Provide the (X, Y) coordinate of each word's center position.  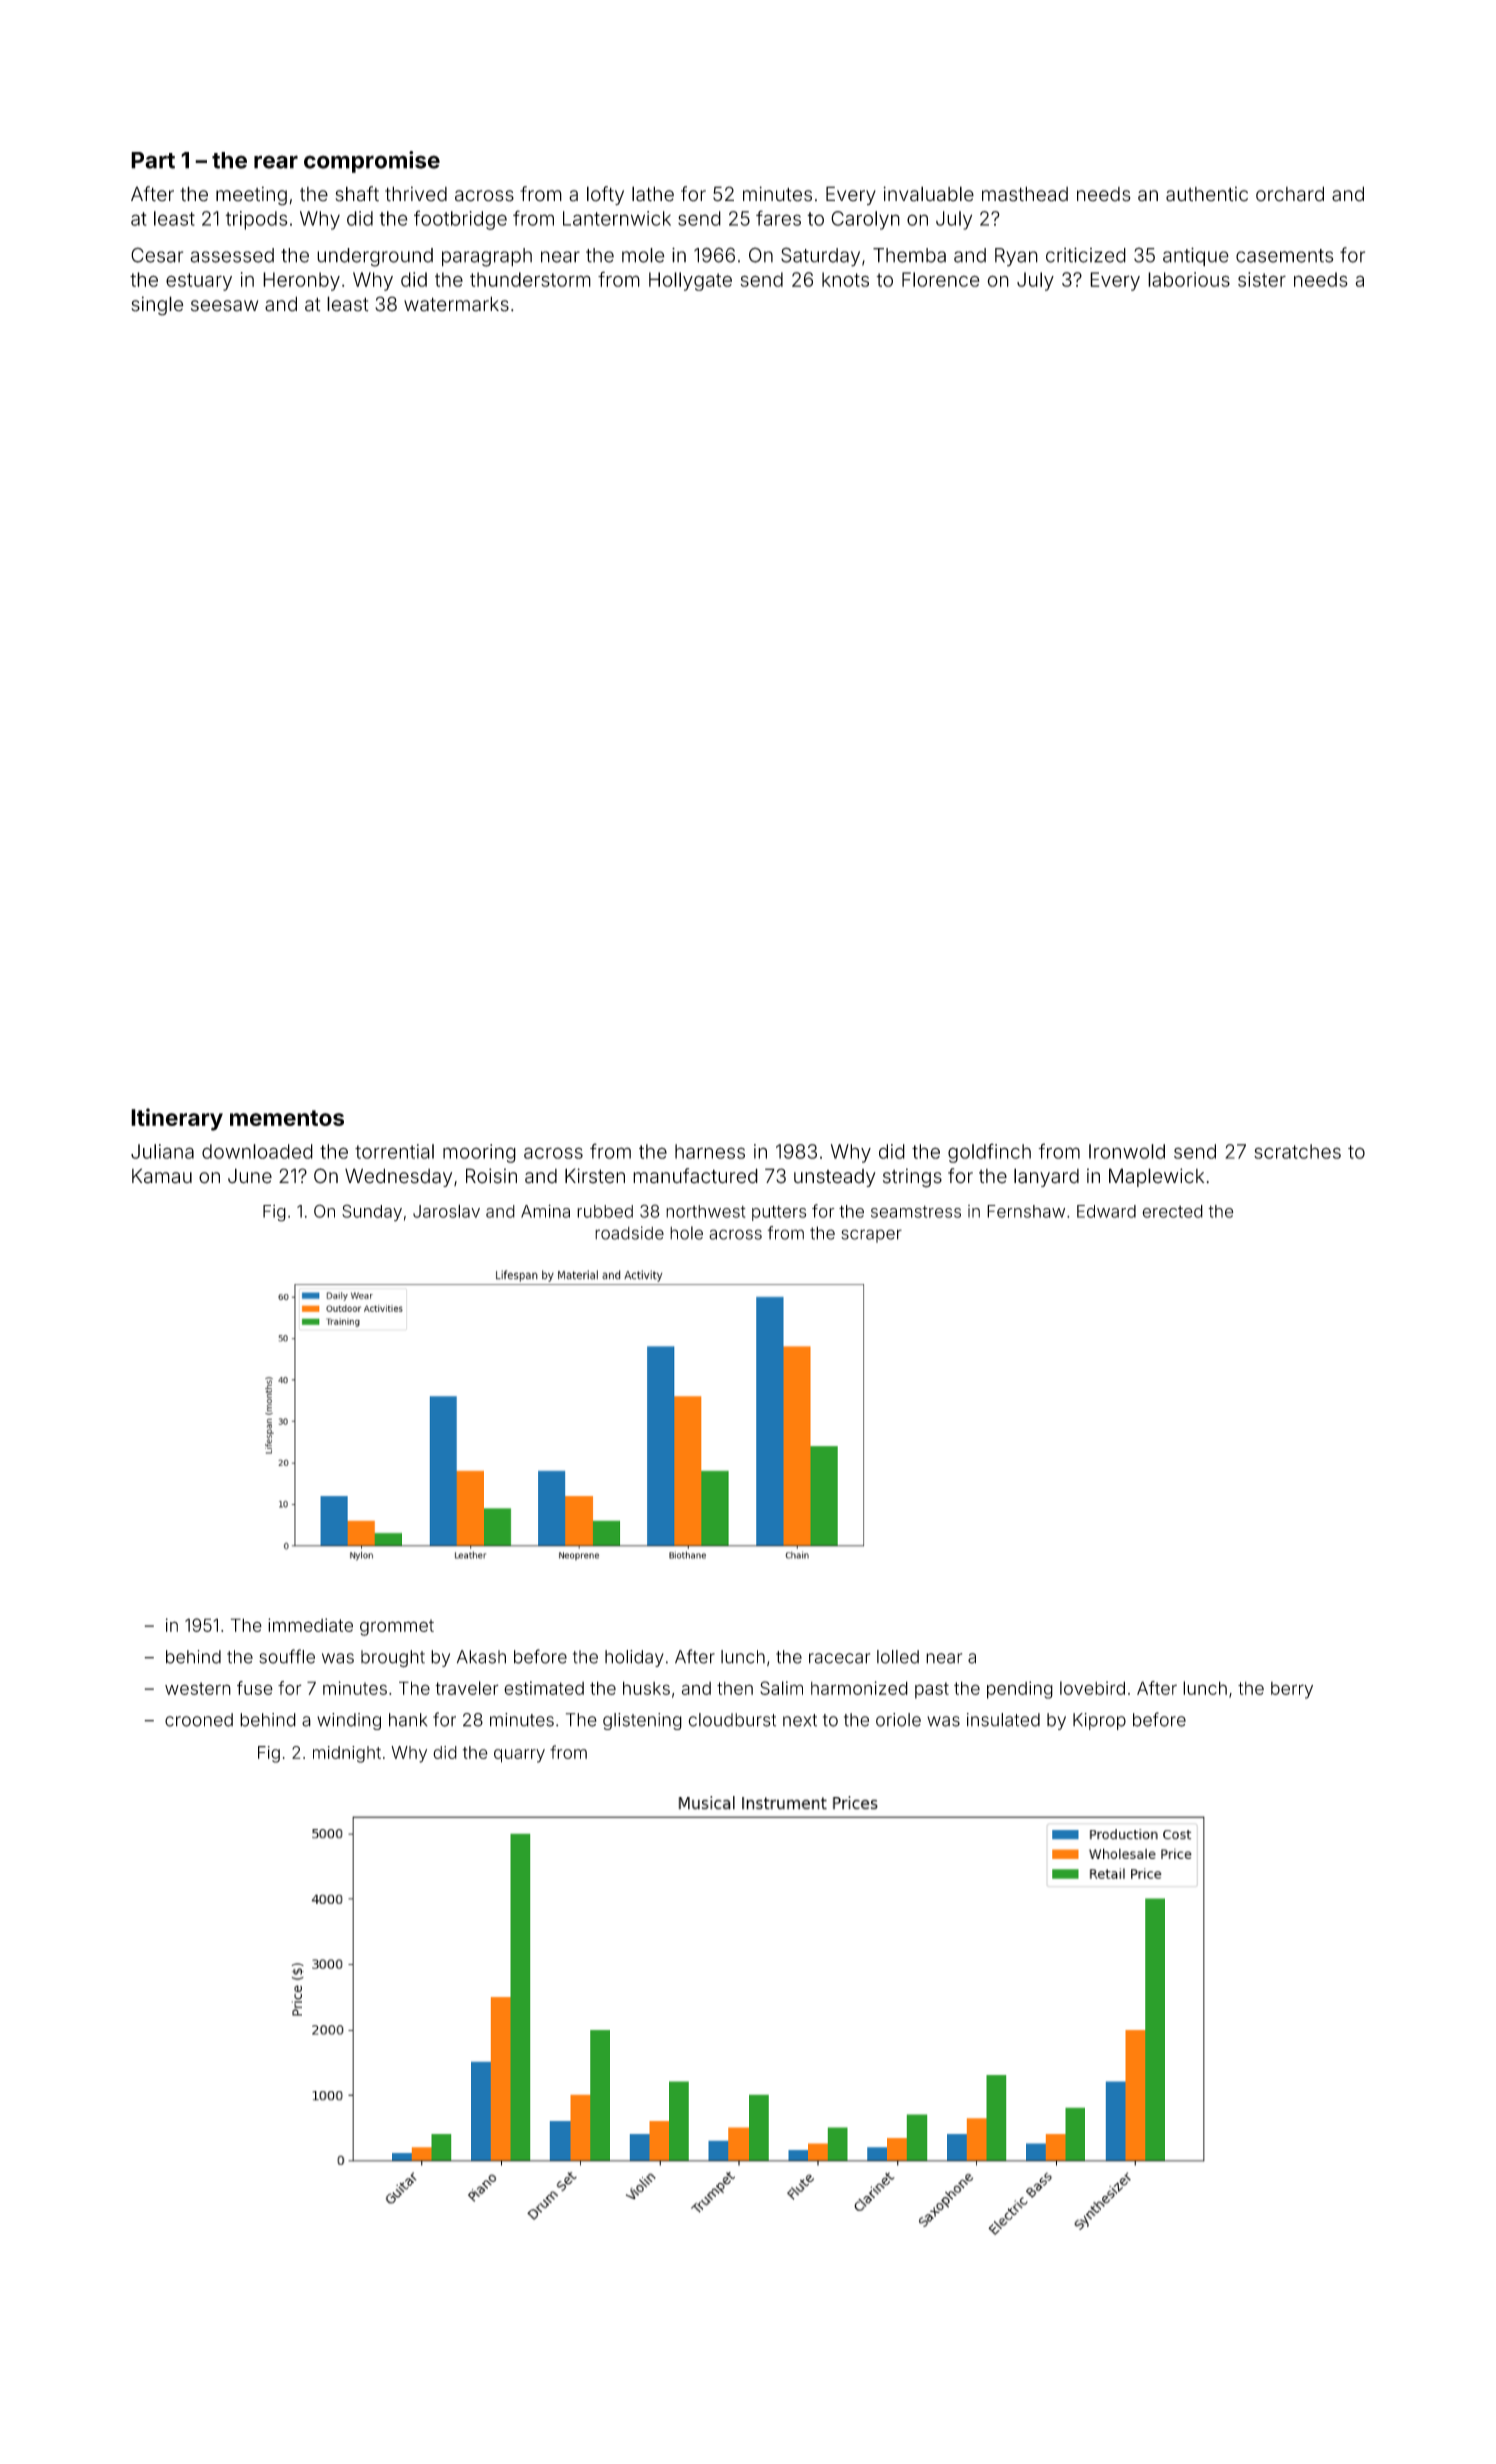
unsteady (835, 1178)
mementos (287, 1118)
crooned (199, 1720)
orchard (1290, 194)
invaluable (928, 194)
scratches (1297, 1151)
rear (276, 162)
